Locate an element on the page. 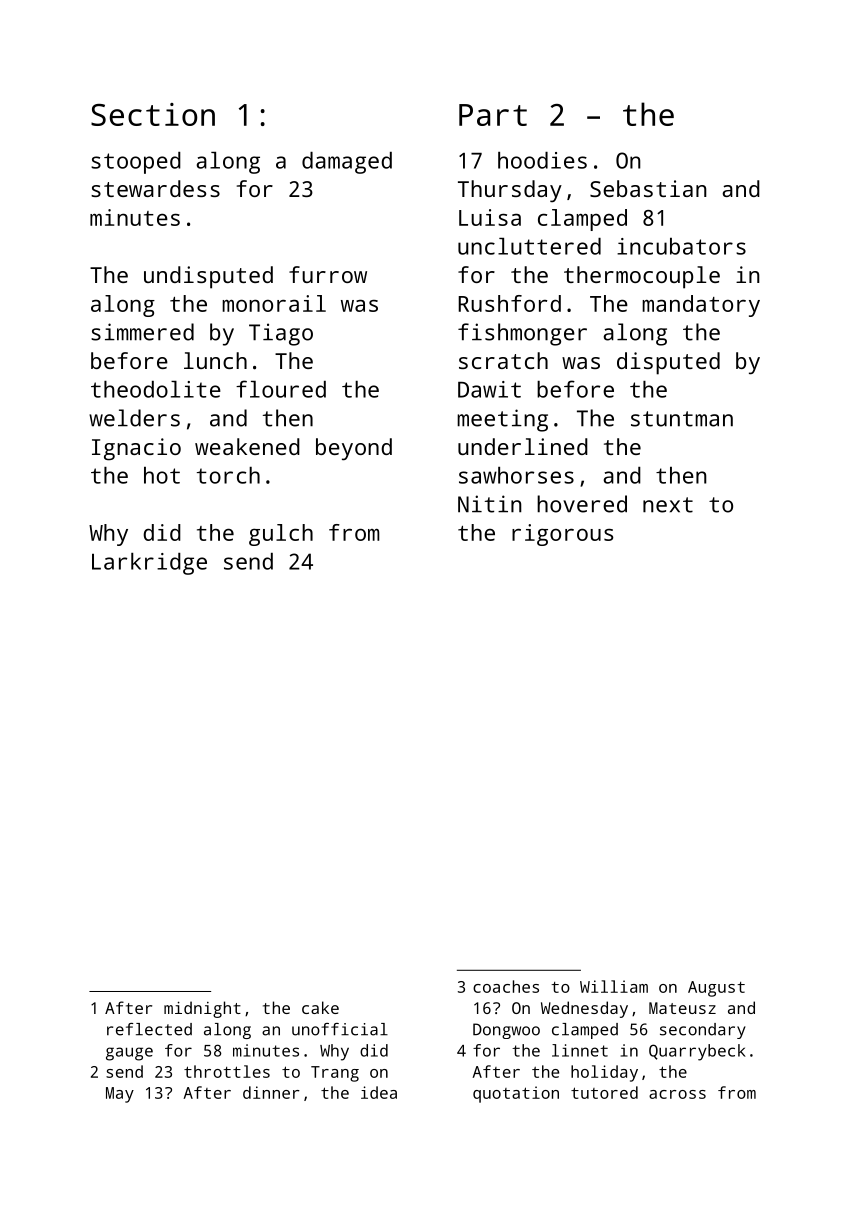 The image size is (860, 1220). incubators is located at coordinates (681, 246).
